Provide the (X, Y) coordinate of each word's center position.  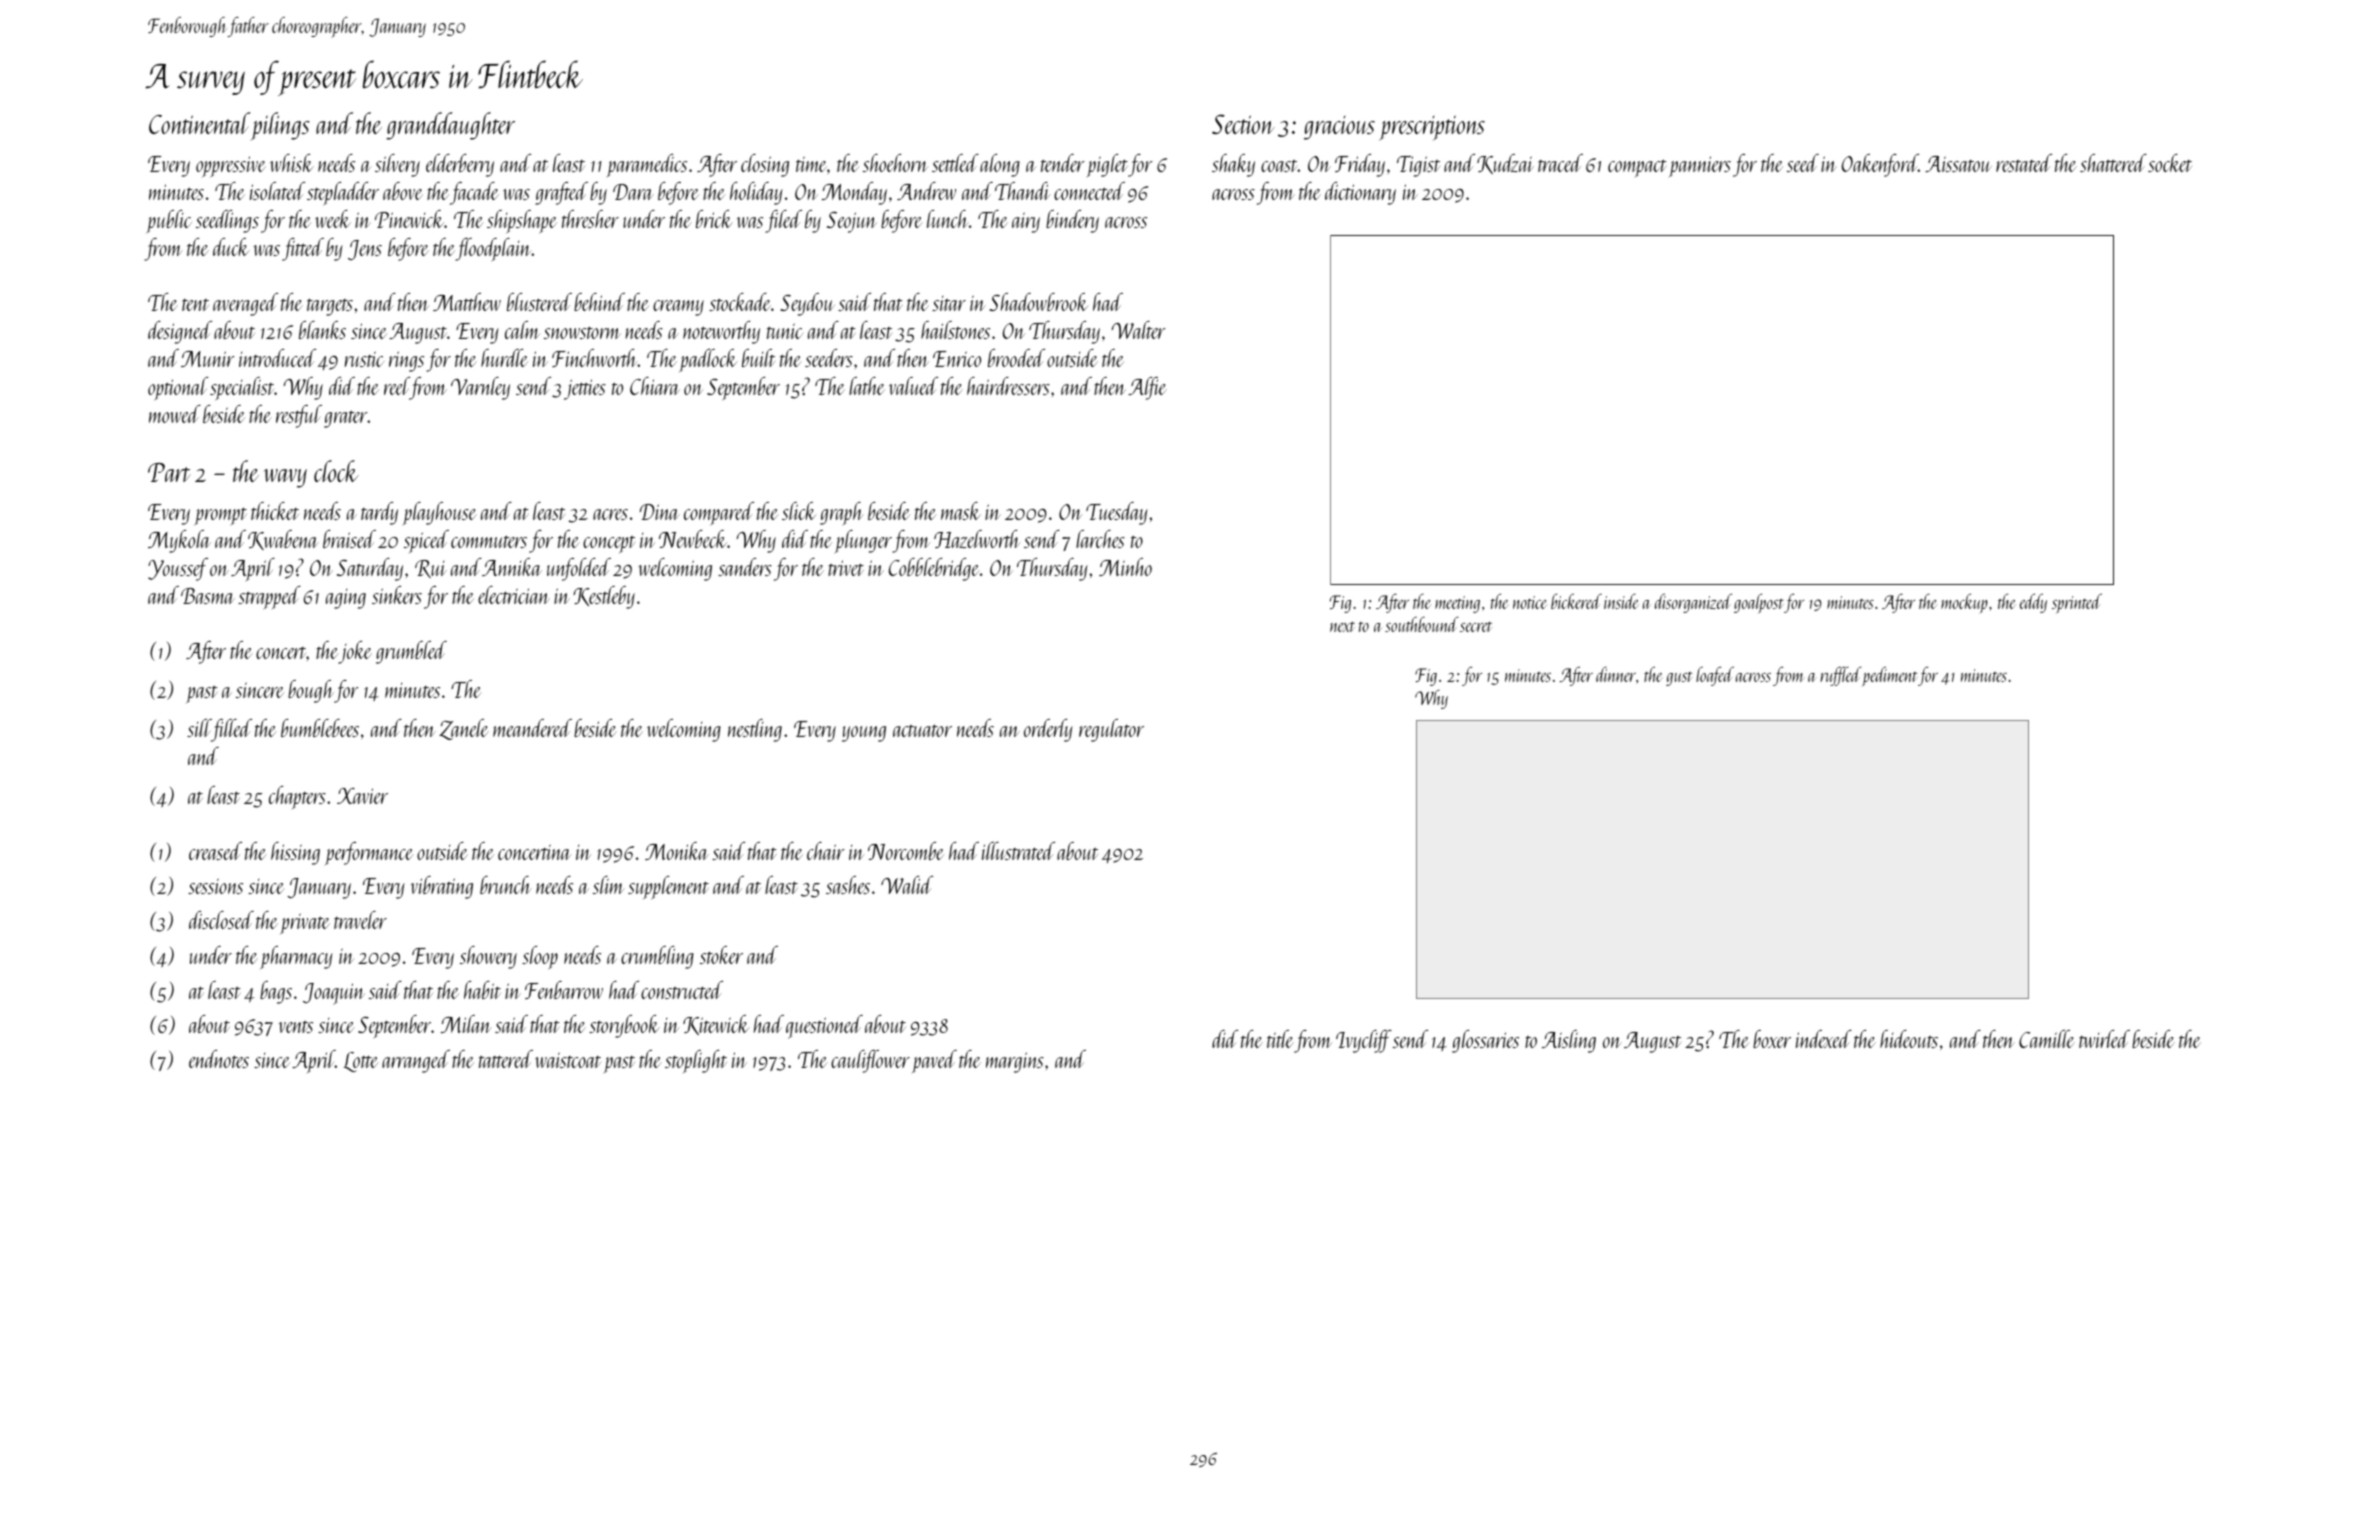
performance (369, 853)
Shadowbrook (1038, 302)
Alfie (1147, 388)
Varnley (480, 388)
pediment (1889, 676)
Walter (1139, 330)
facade (474, 193)
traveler (360, 920)
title (1280, 1039)
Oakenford (1880, 165)
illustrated (1018, 851)
